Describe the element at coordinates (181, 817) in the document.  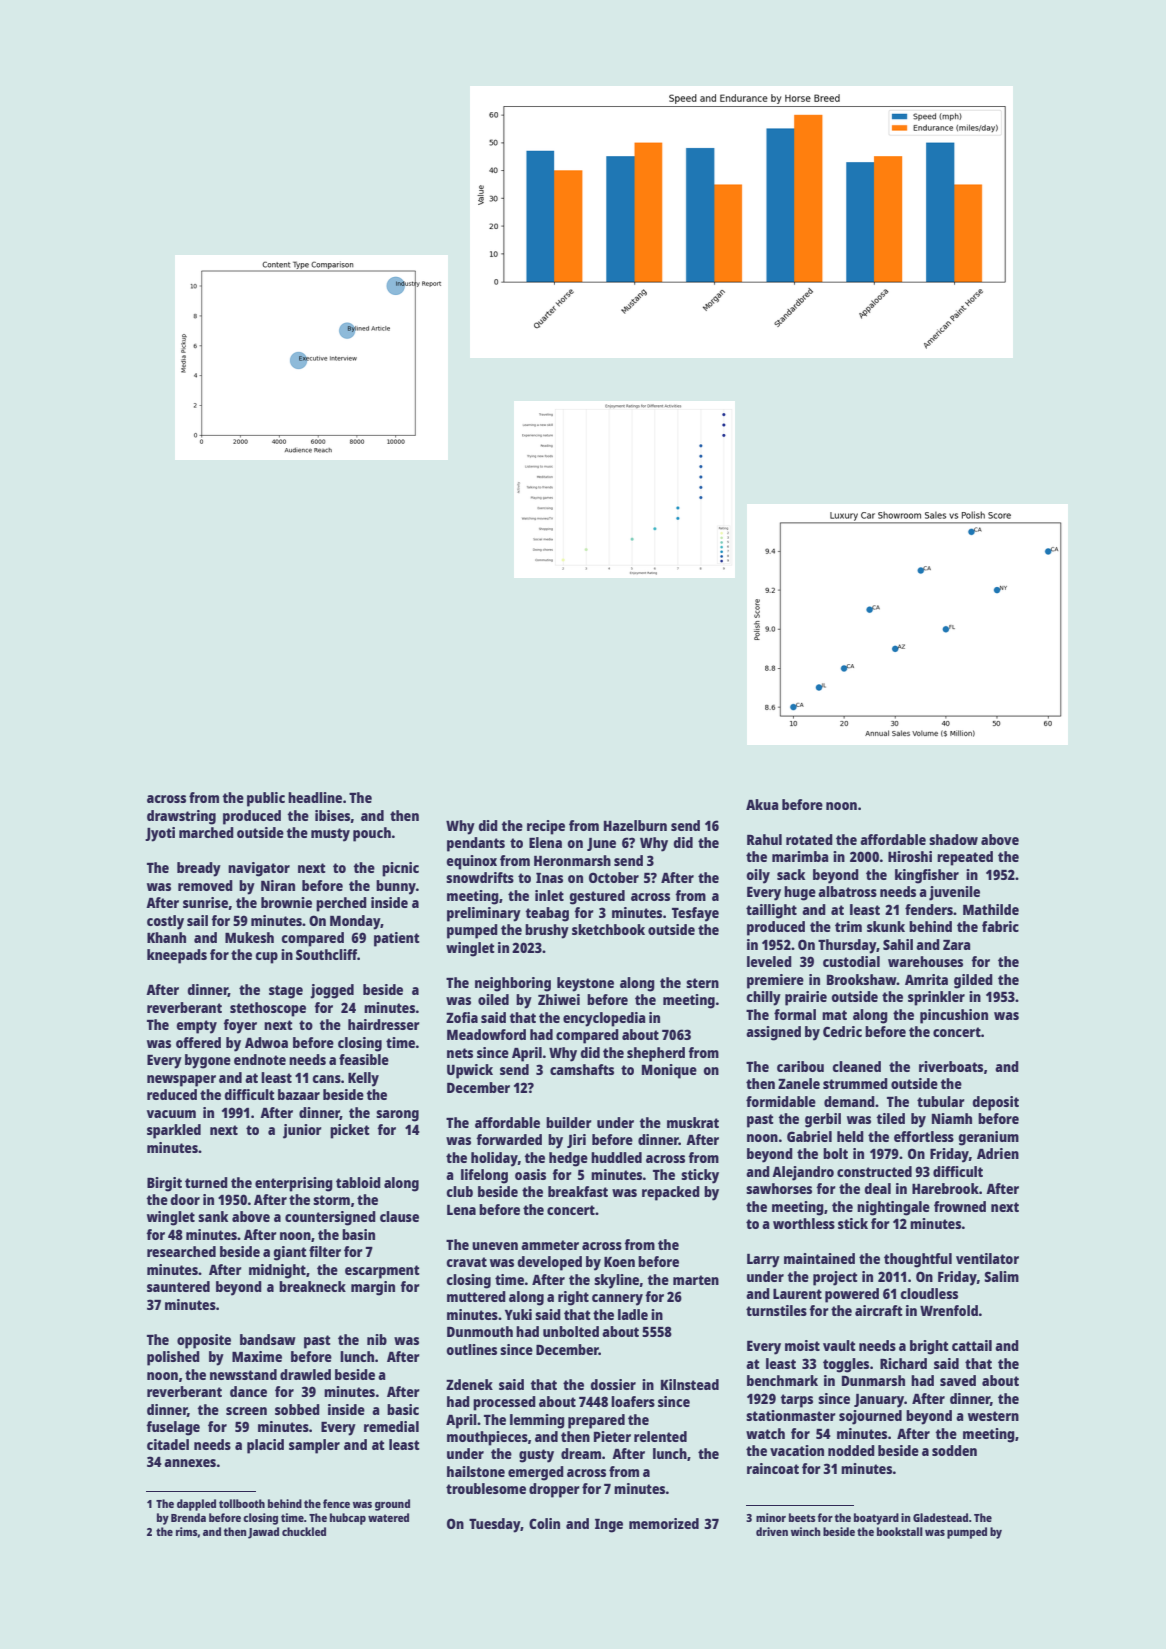
I see `drawstring` at that location.
